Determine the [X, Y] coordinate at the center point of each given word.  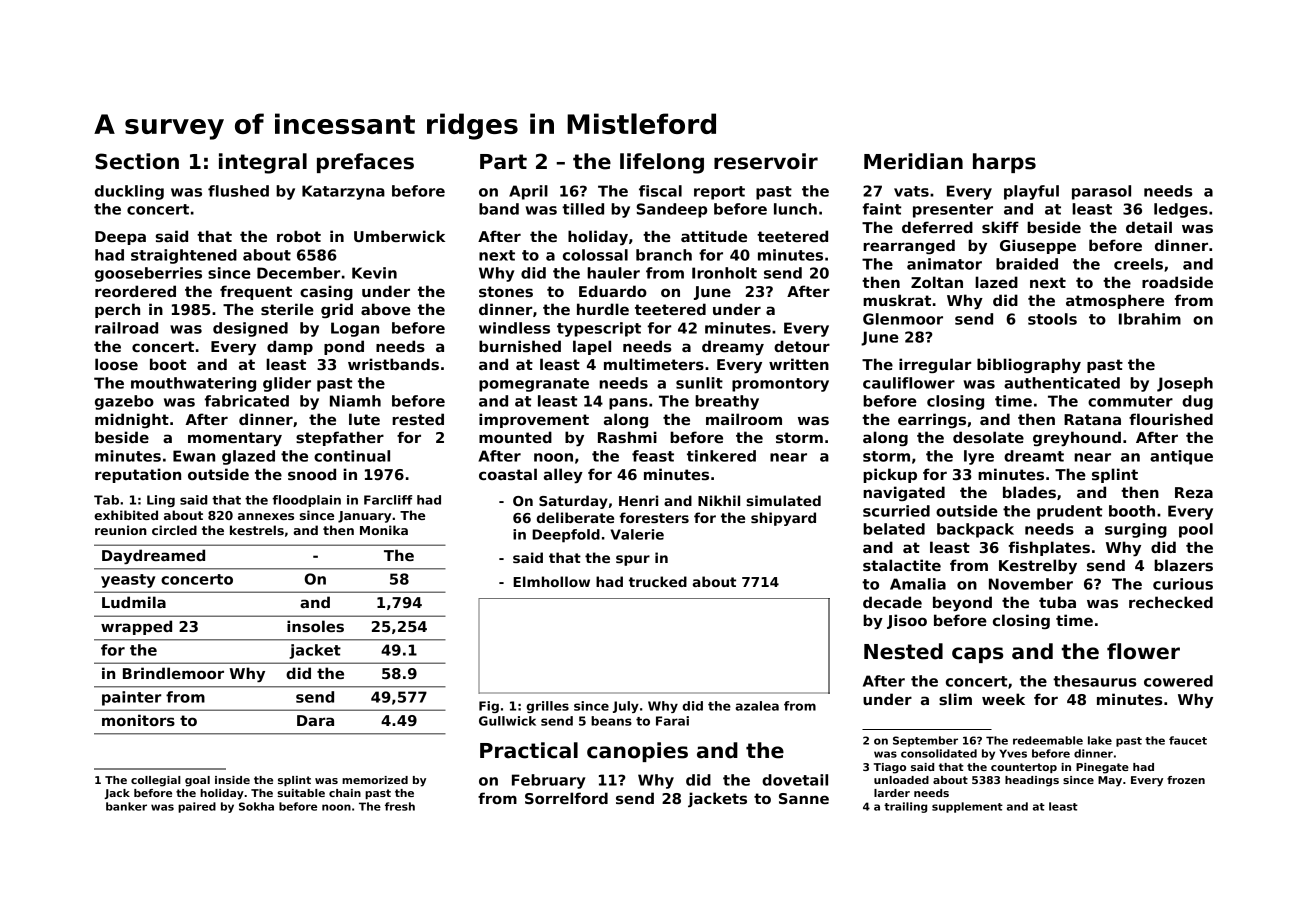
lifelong [662, 163]
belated [894, 529]
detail [1149, 227]
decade [892, 602]
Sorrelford [566, 798]
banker [126, 806]
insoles [315, 626]
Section [137, 161]
